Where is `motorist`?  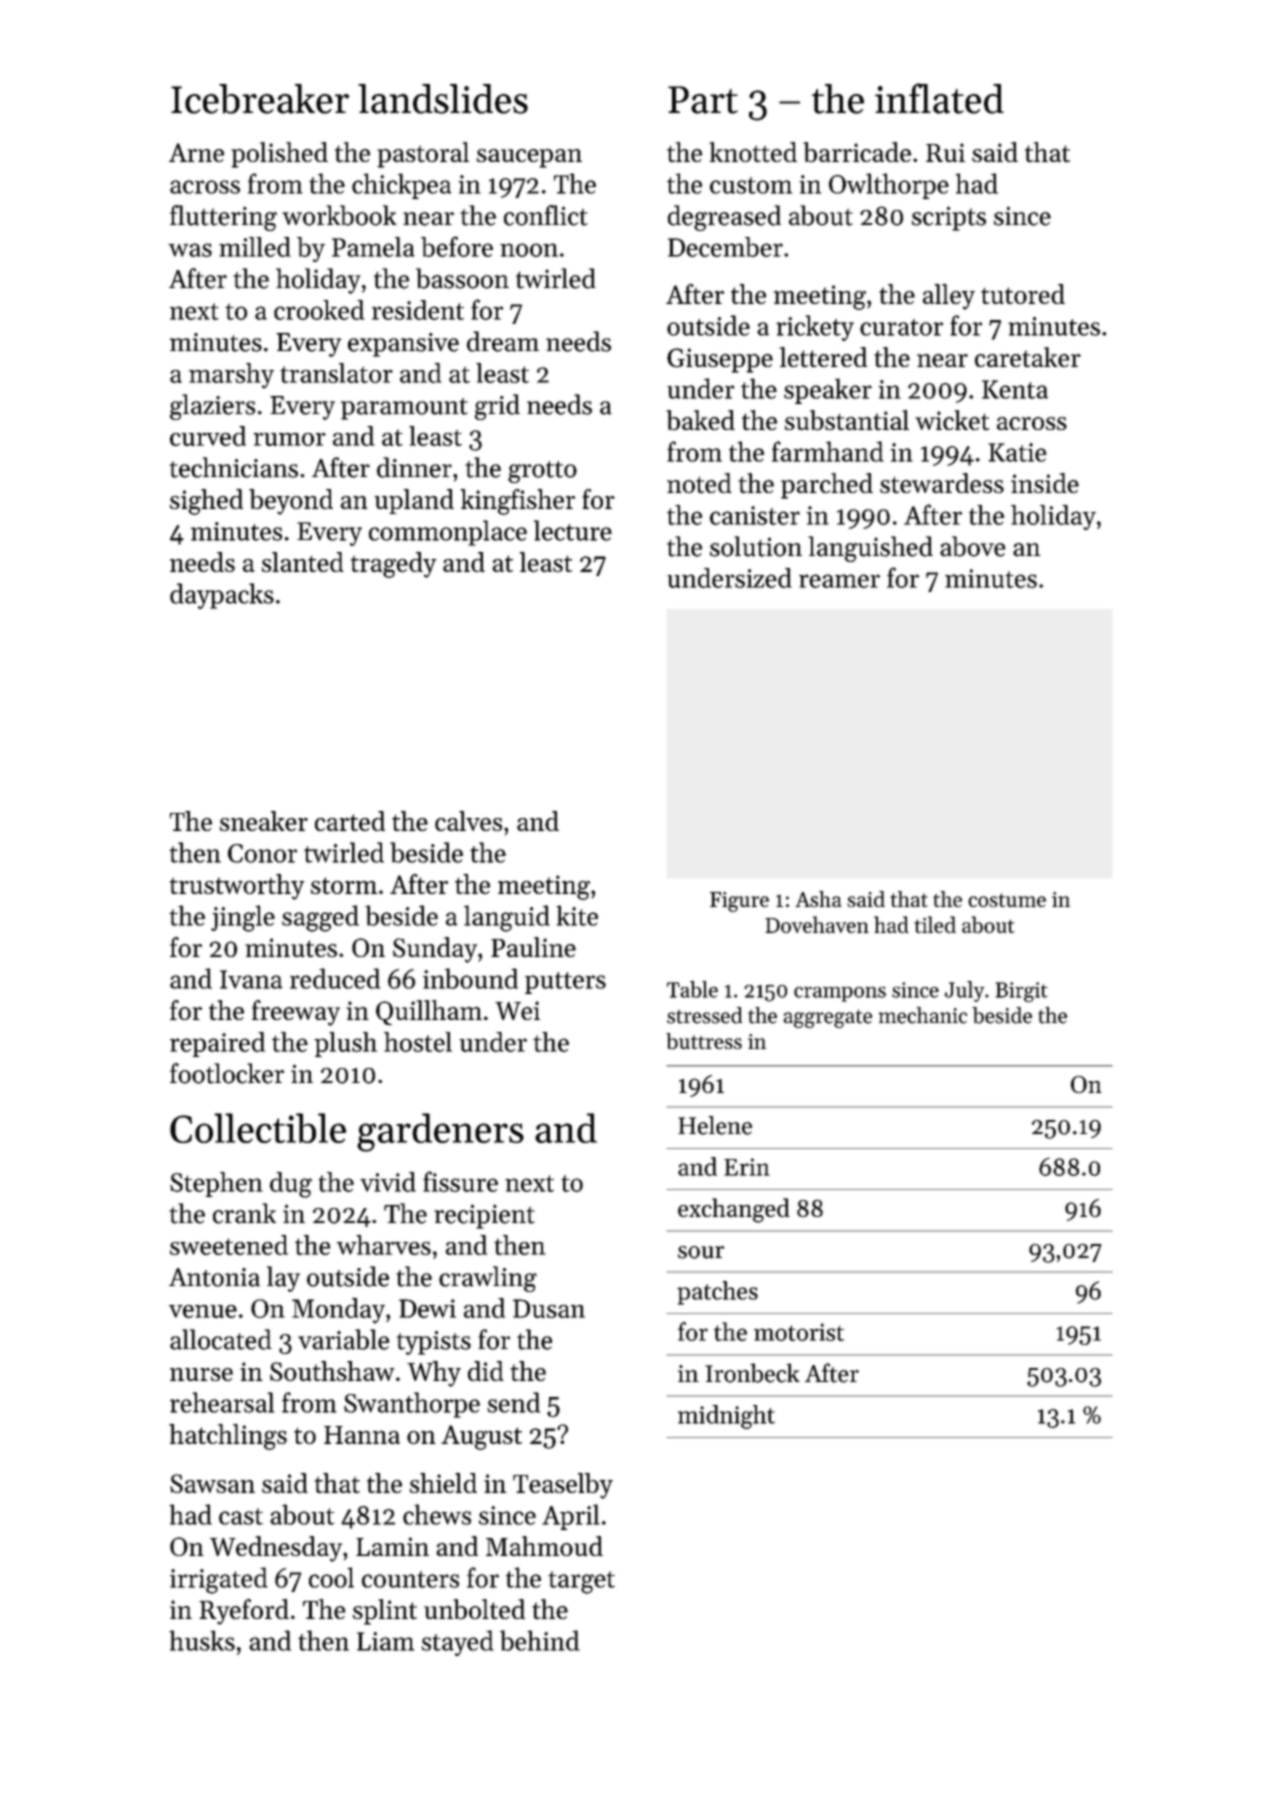
motorist is located at coordinates (799, 1332).
